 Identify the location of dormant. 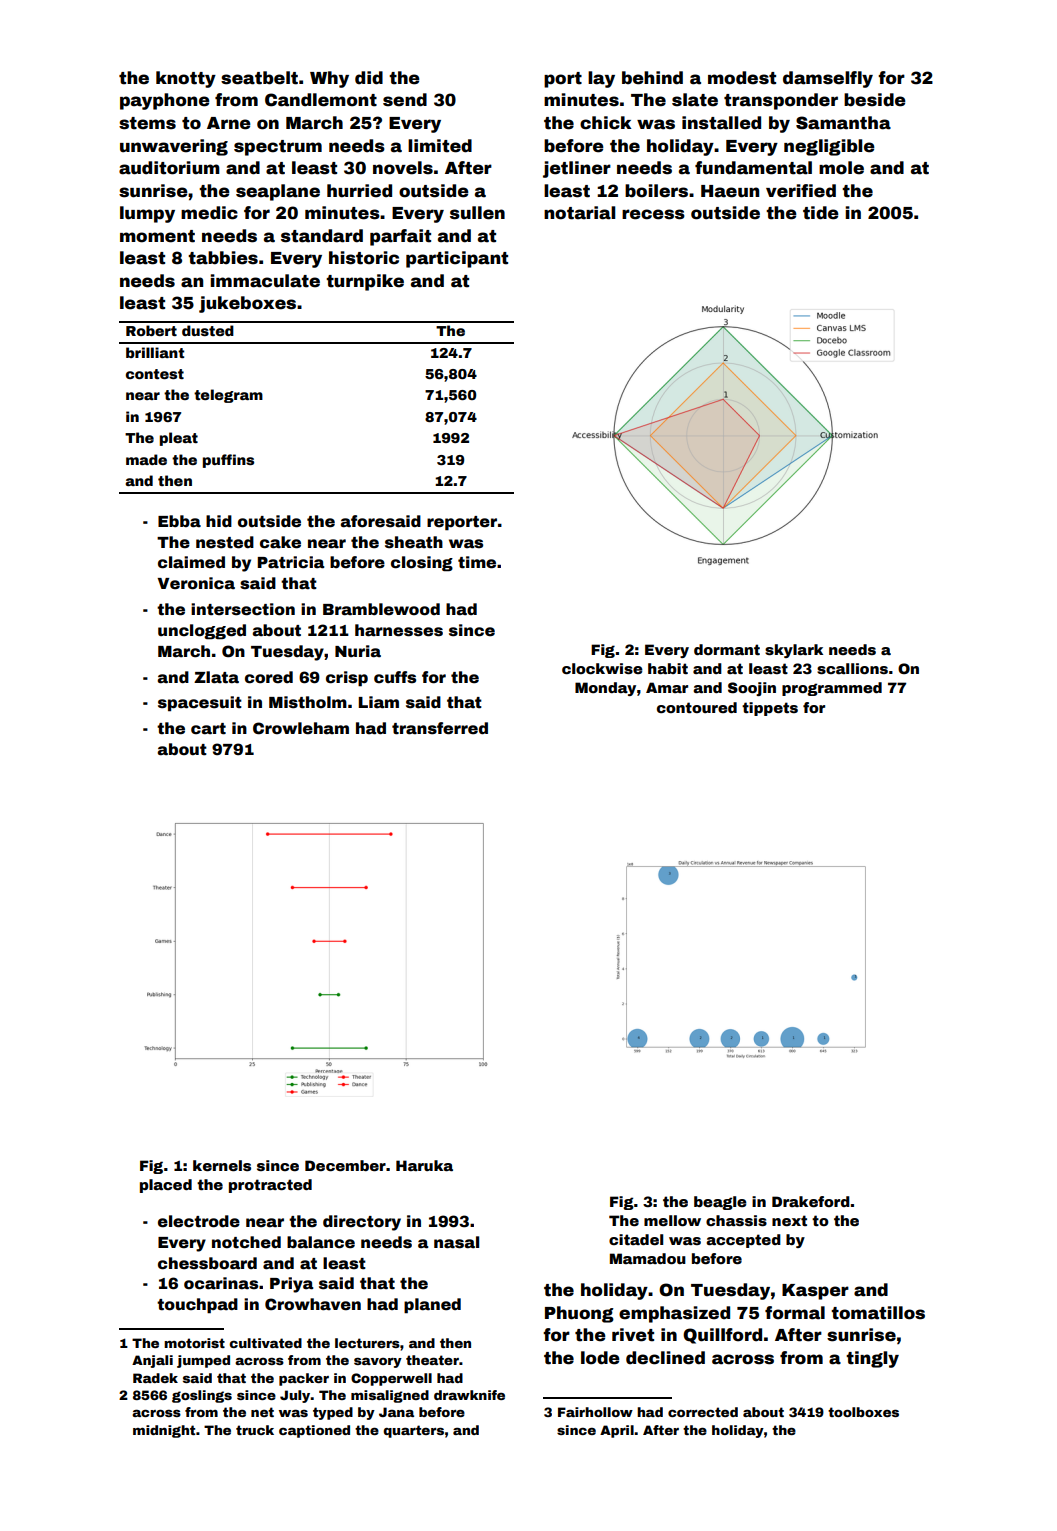
(727, 649).
